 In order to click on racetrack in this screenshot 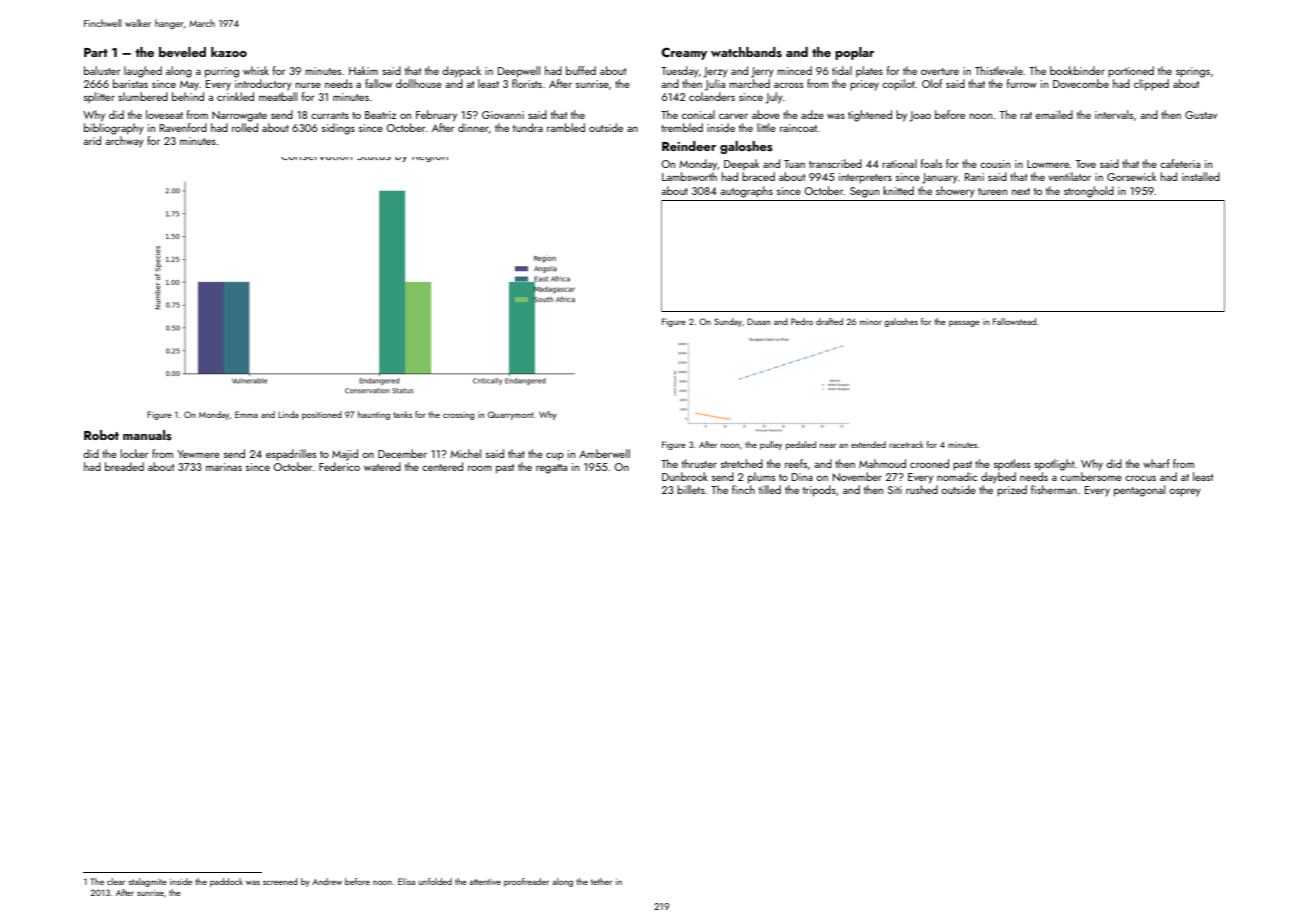, I will do `click(906, 444)`.
